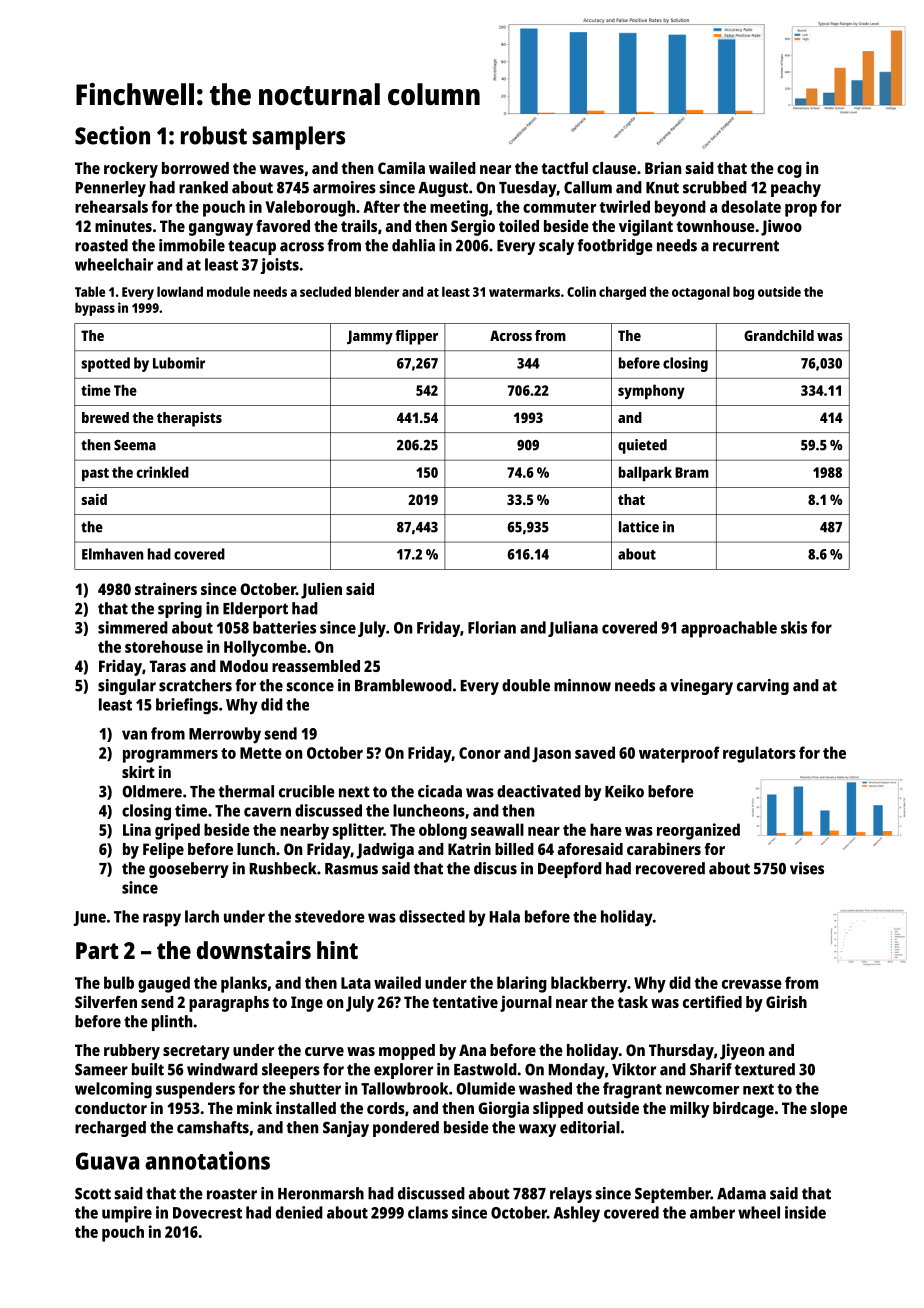  I want to click on Deepford, so click(570, 870).
